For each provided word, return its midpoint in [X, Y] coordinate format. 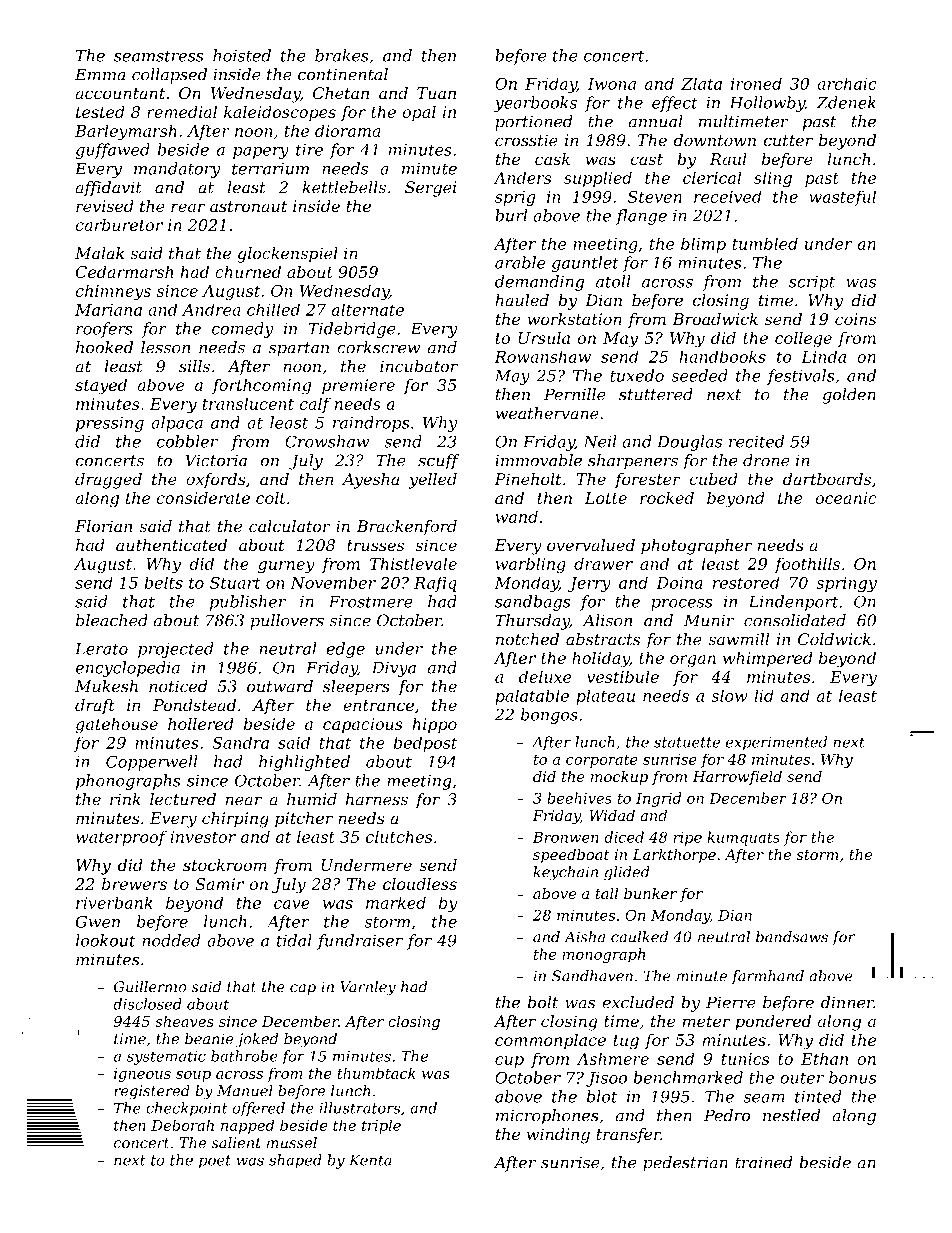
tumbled [765, 243]
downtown [715, 140]
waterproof [121, 838]
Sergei [431, 189]
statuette [687, 742]
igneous [142, 1075]
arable [520, 262]
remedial [182, 111]
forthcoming [261, 386]
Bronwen [566, 837]
